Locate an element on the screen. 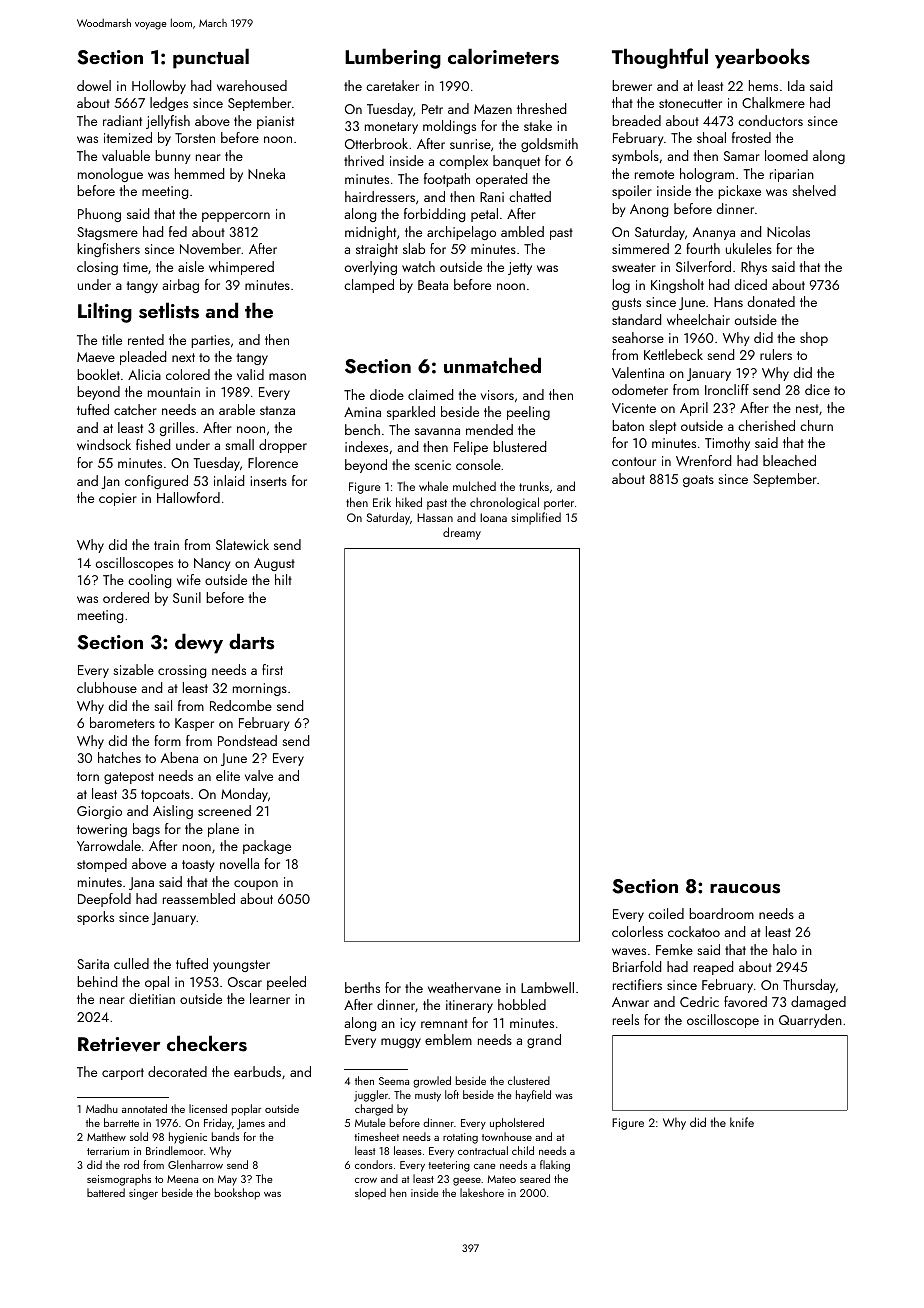 The width and height of the screenshot is (924, 1308). condors is located at coordinates (374, 1164).
